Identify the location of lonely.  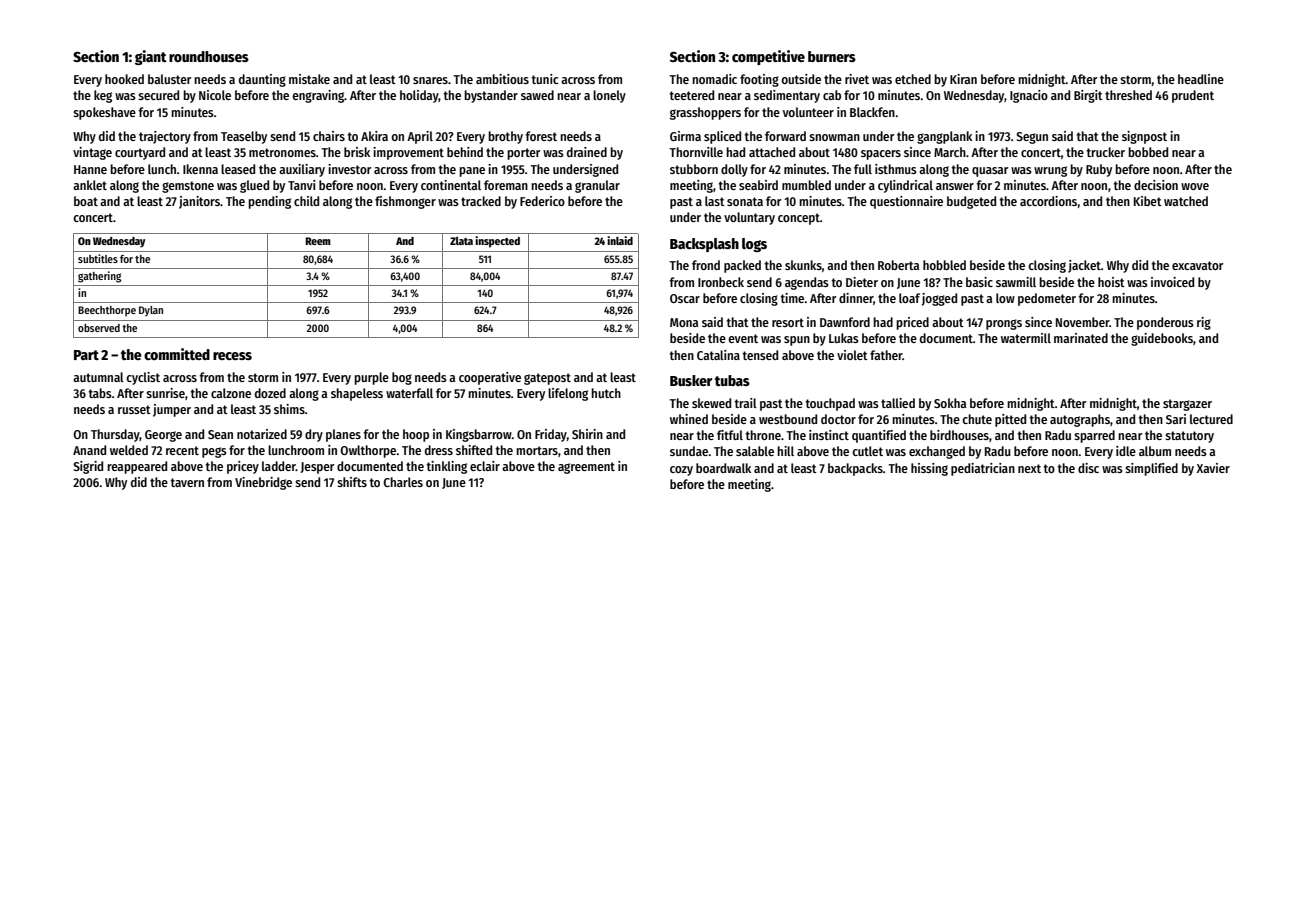
(609, 96).
